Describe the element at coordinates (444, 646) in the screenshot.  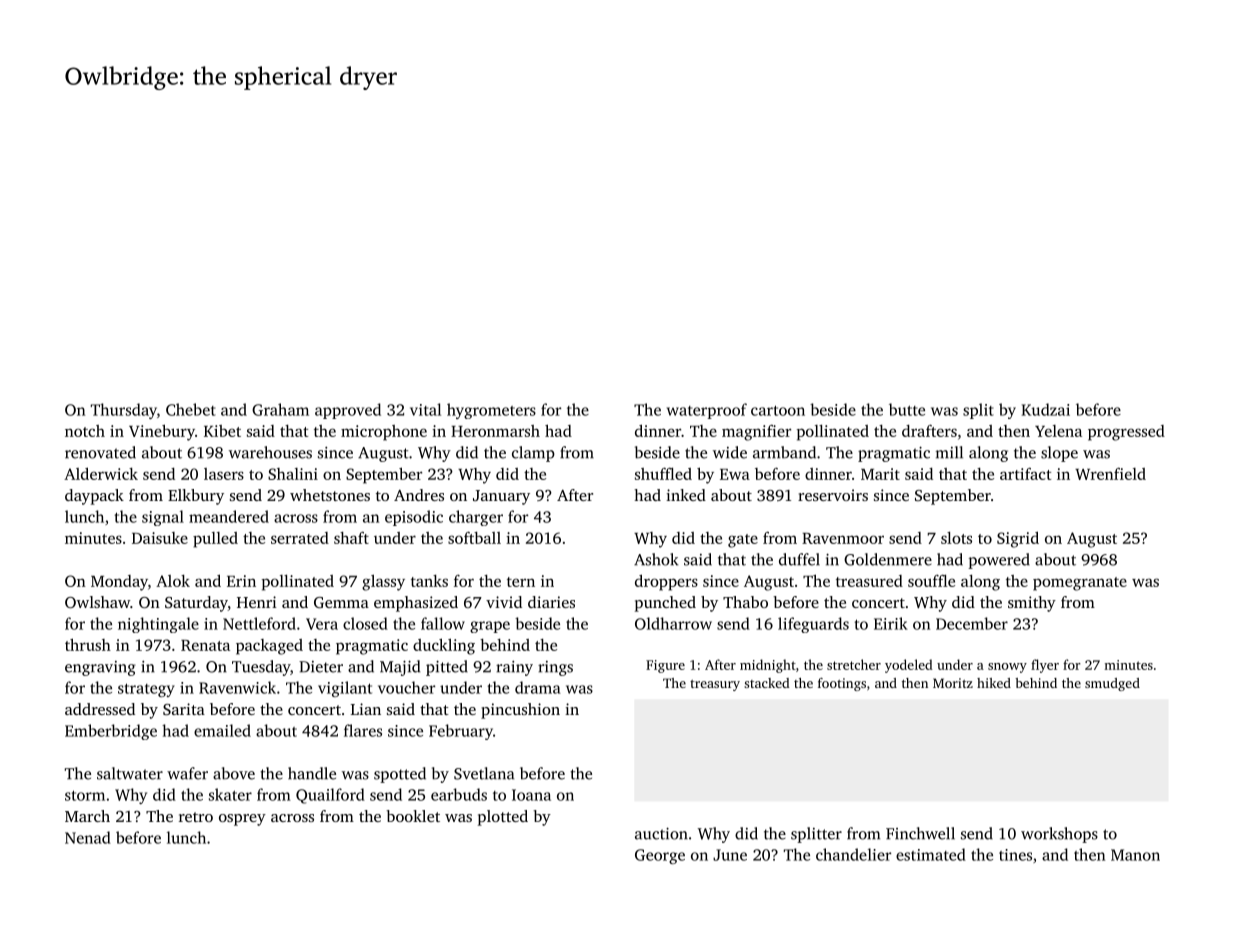
I see `duckling` at that location.
